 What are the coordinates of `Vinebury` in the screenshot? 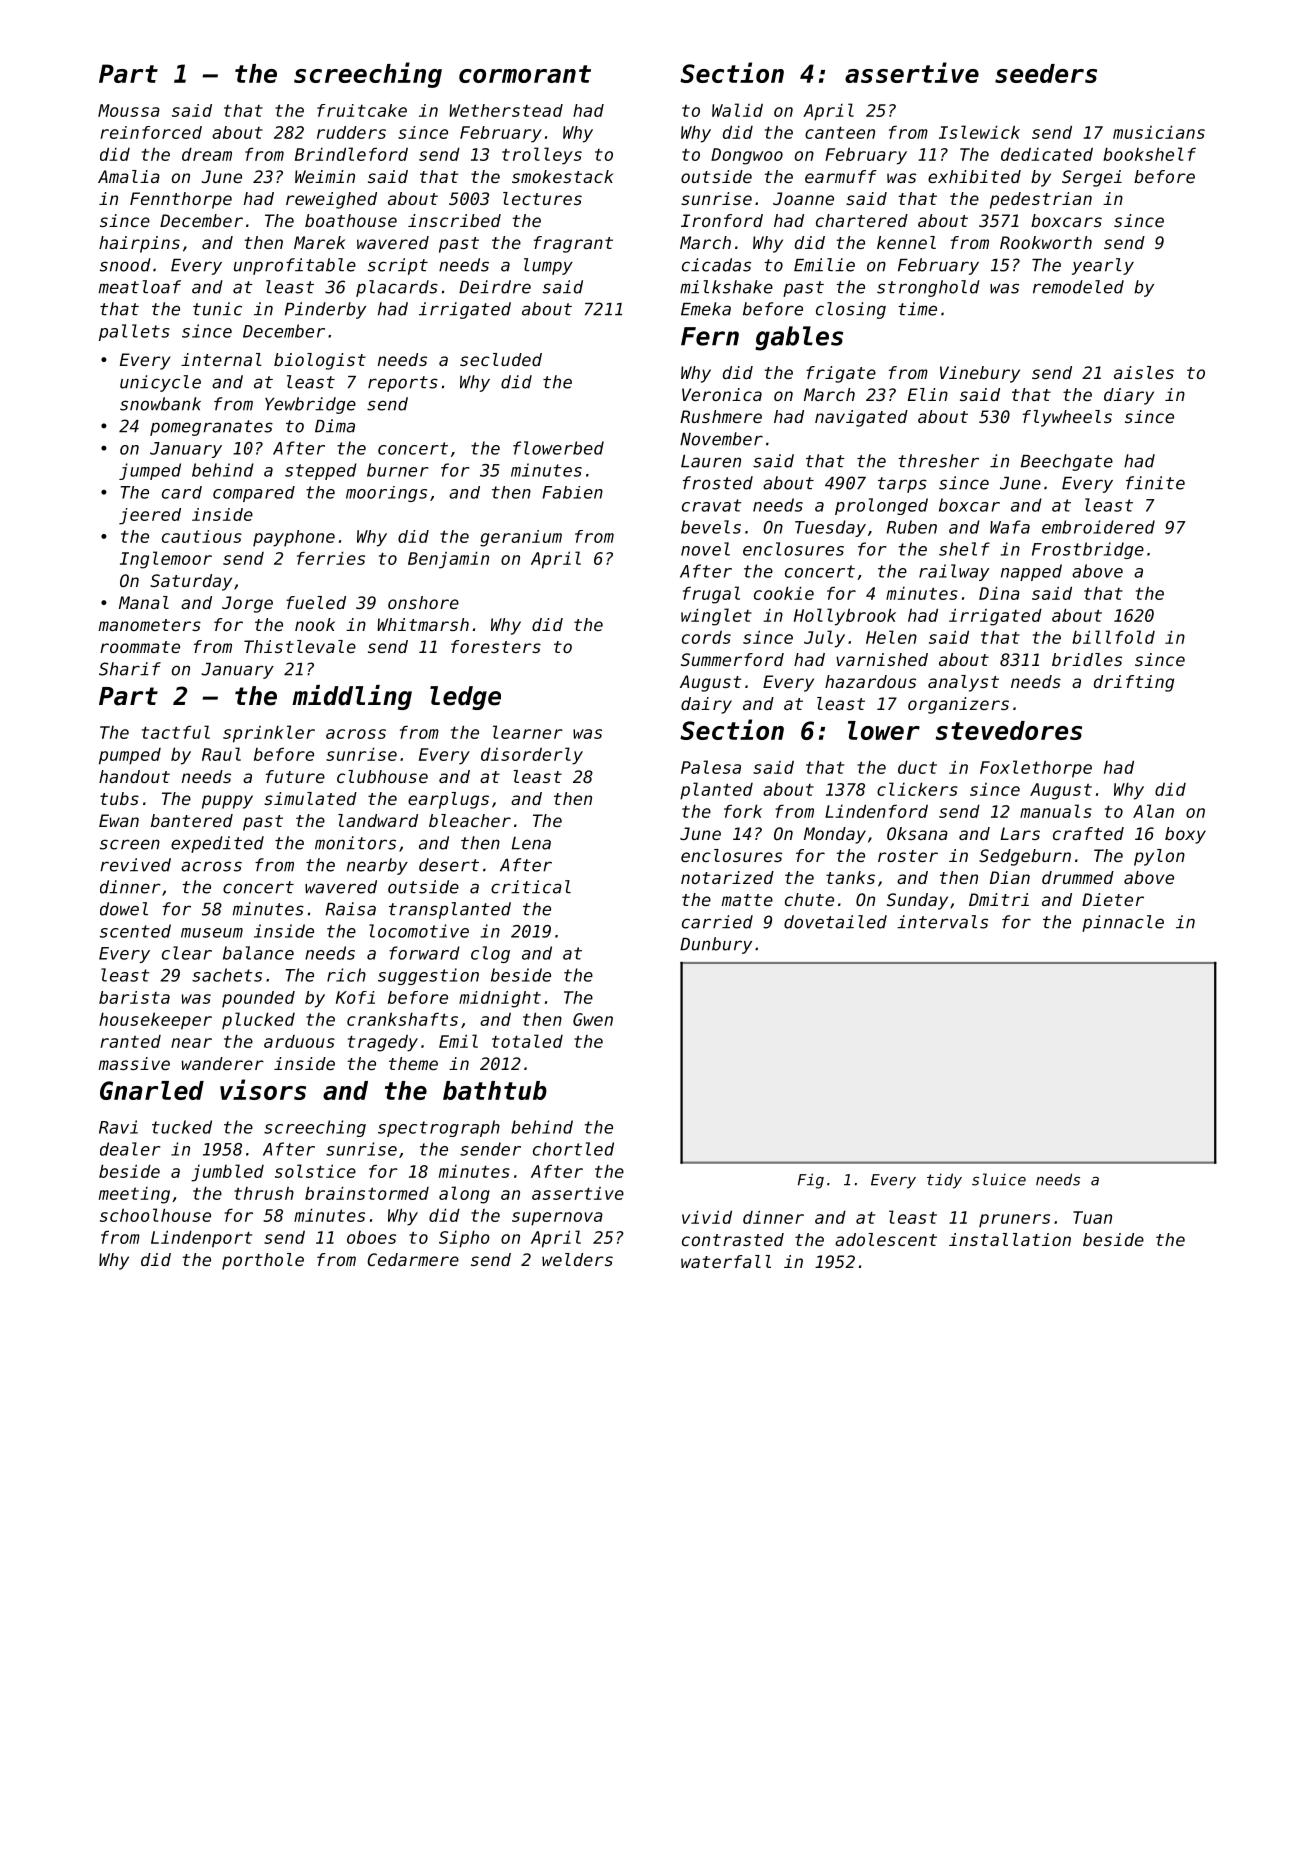 It's located at (980, 374).
